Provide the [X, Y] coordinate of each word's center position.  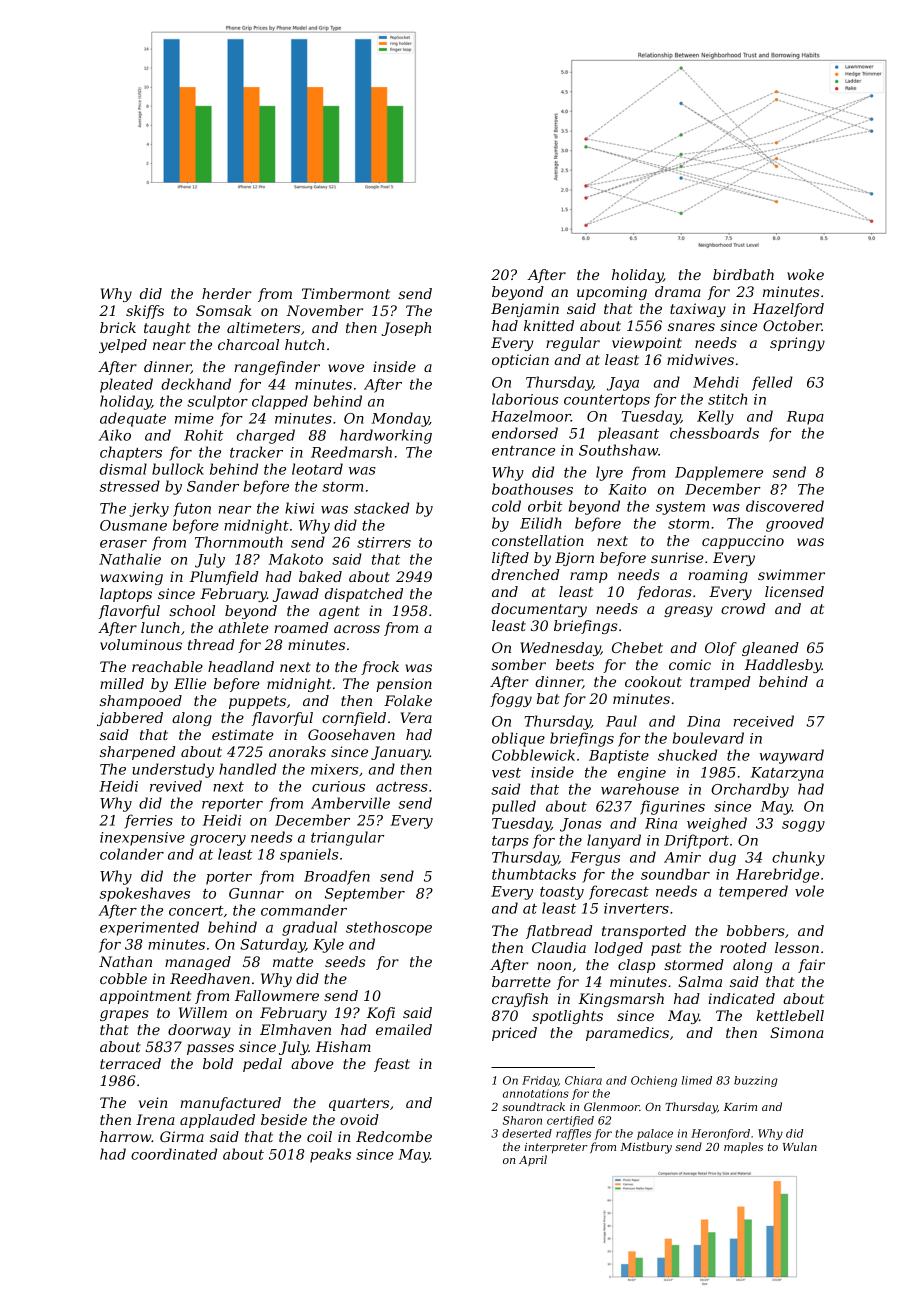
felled [772, 383]
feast [392, 1065]
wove [346, 368]
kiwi [299, 508]
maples [743, 1148]
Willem [203, 1012]
